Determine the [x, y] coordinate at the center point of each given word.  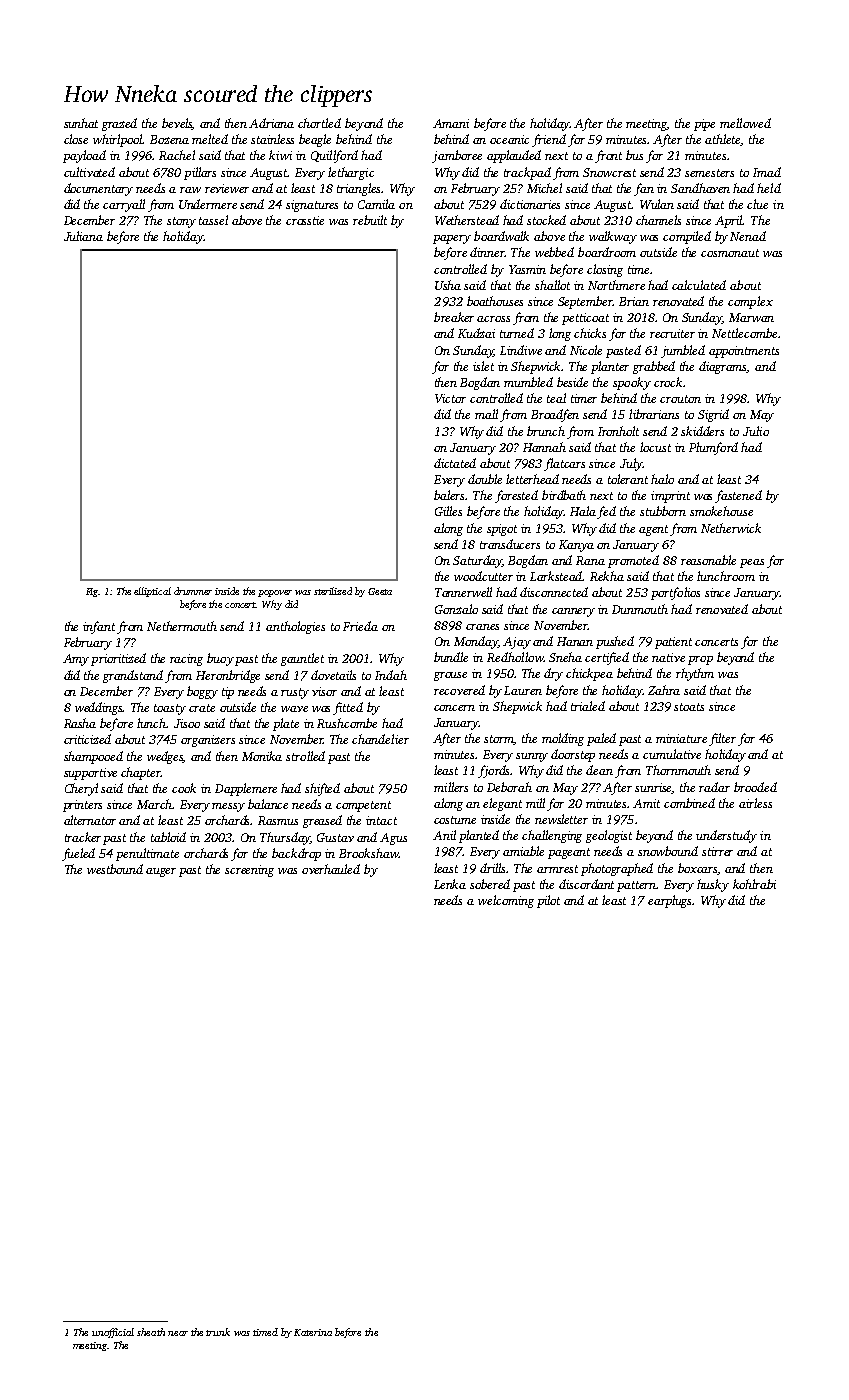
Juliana [83, 236]
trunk [218, 1332]
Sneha [565, 657]
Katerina [313, 1332]
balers [450, 495]
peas [752, 563]
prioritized [118, 659]
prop [700, 660]
